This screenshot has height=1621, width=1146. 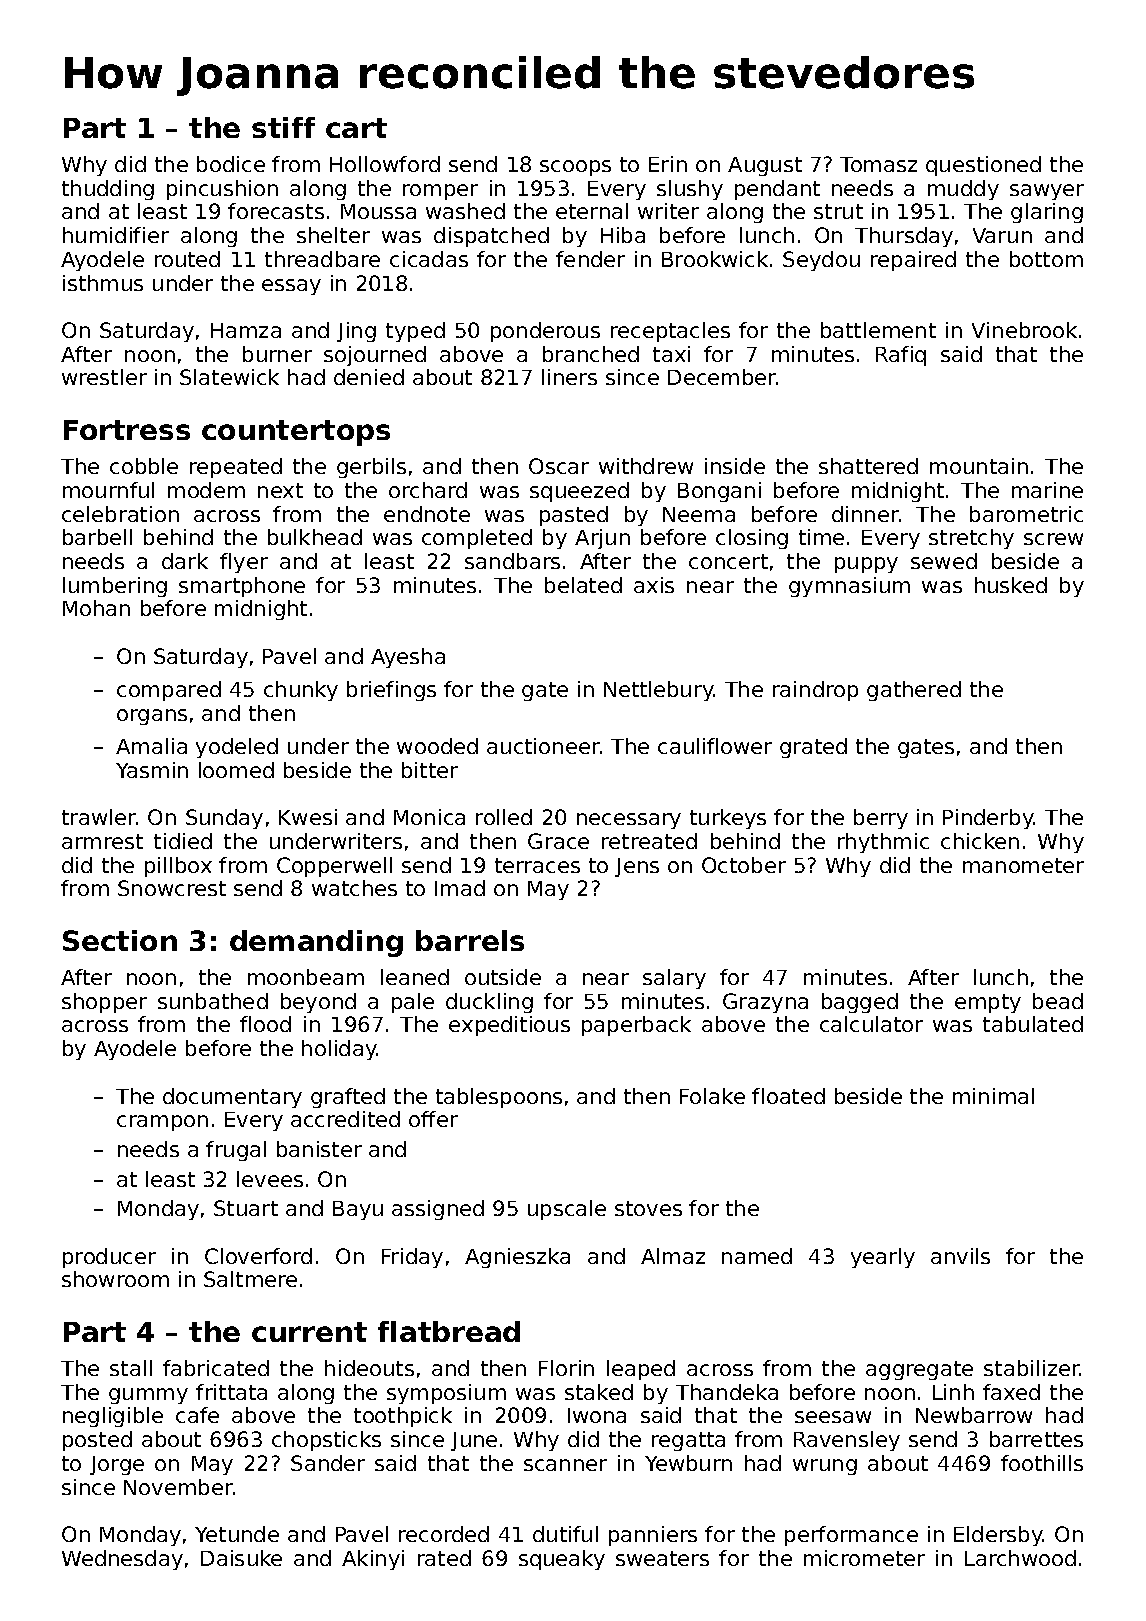 I want to click on scoops, so click(x=575, y=168).
